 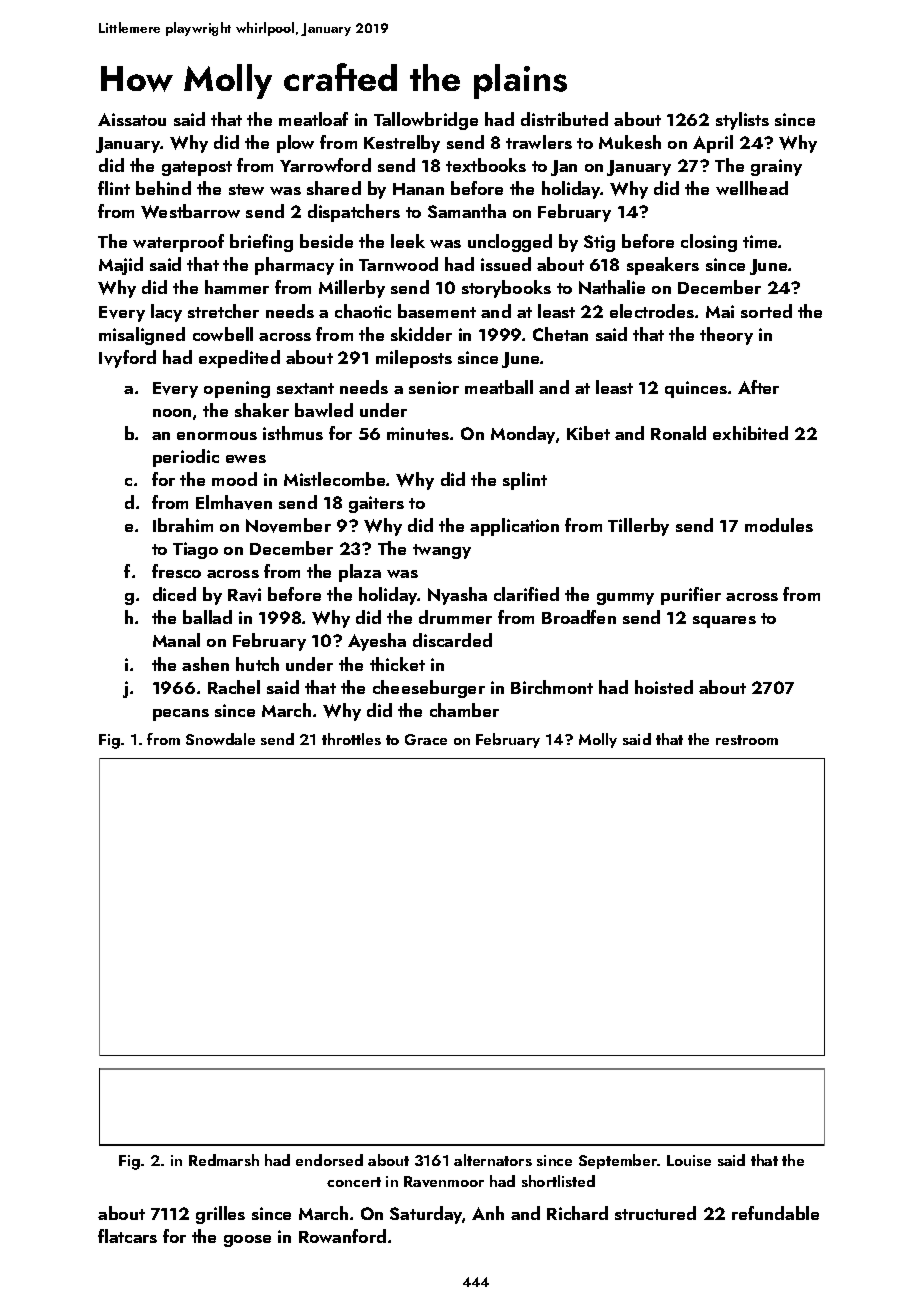 What do you see at coordinates (664, 687) in the page?
I see `hoisted` at bounding box center [664, 687].
